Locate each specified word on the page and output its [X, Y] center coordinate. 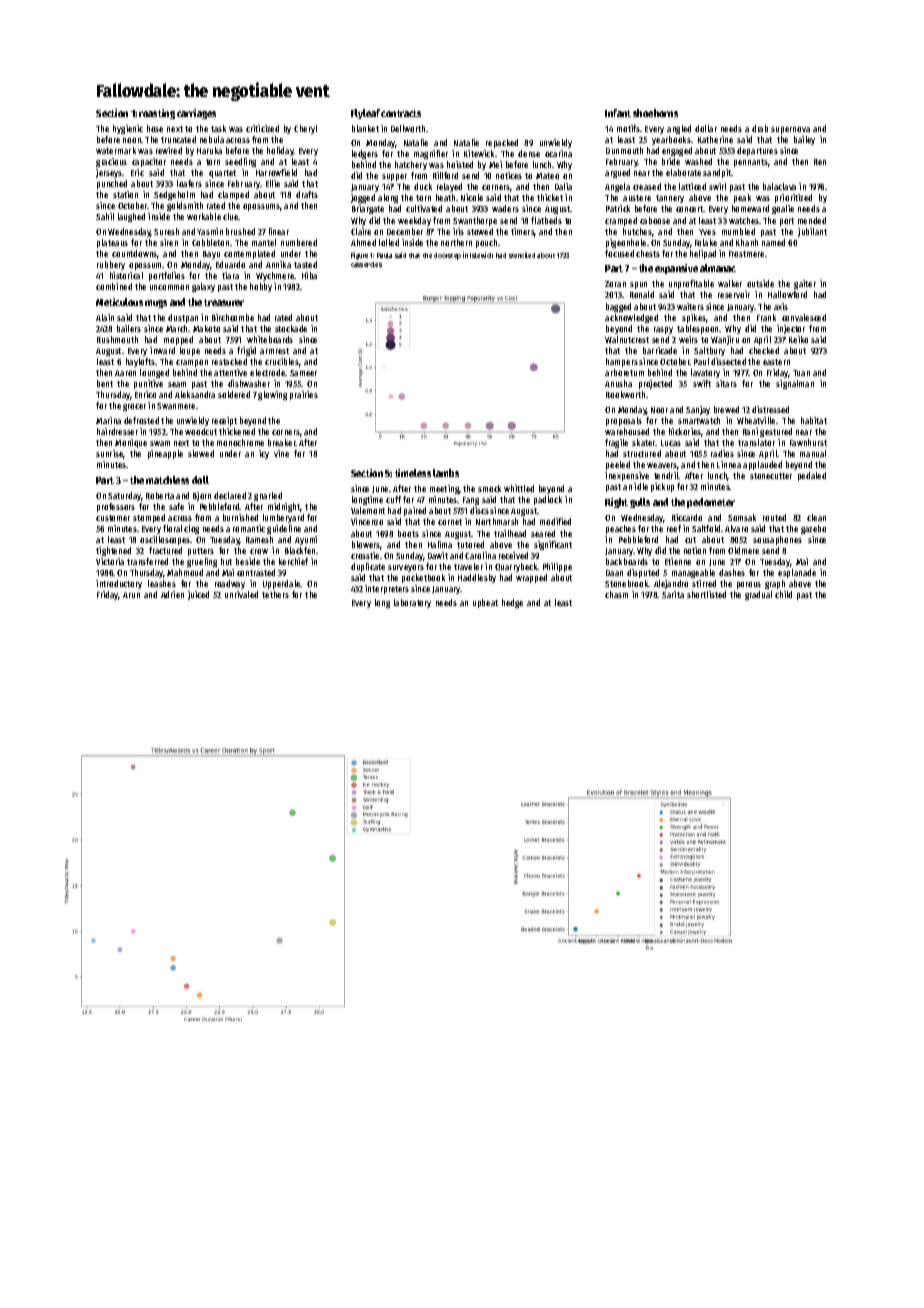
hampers [622, 362]
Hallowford [787, 294]
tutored [470, 544]
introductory [119, 584]
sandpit [717, 173]
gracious [111, 162]
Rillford [445, 175]
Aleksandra [195, 394]
